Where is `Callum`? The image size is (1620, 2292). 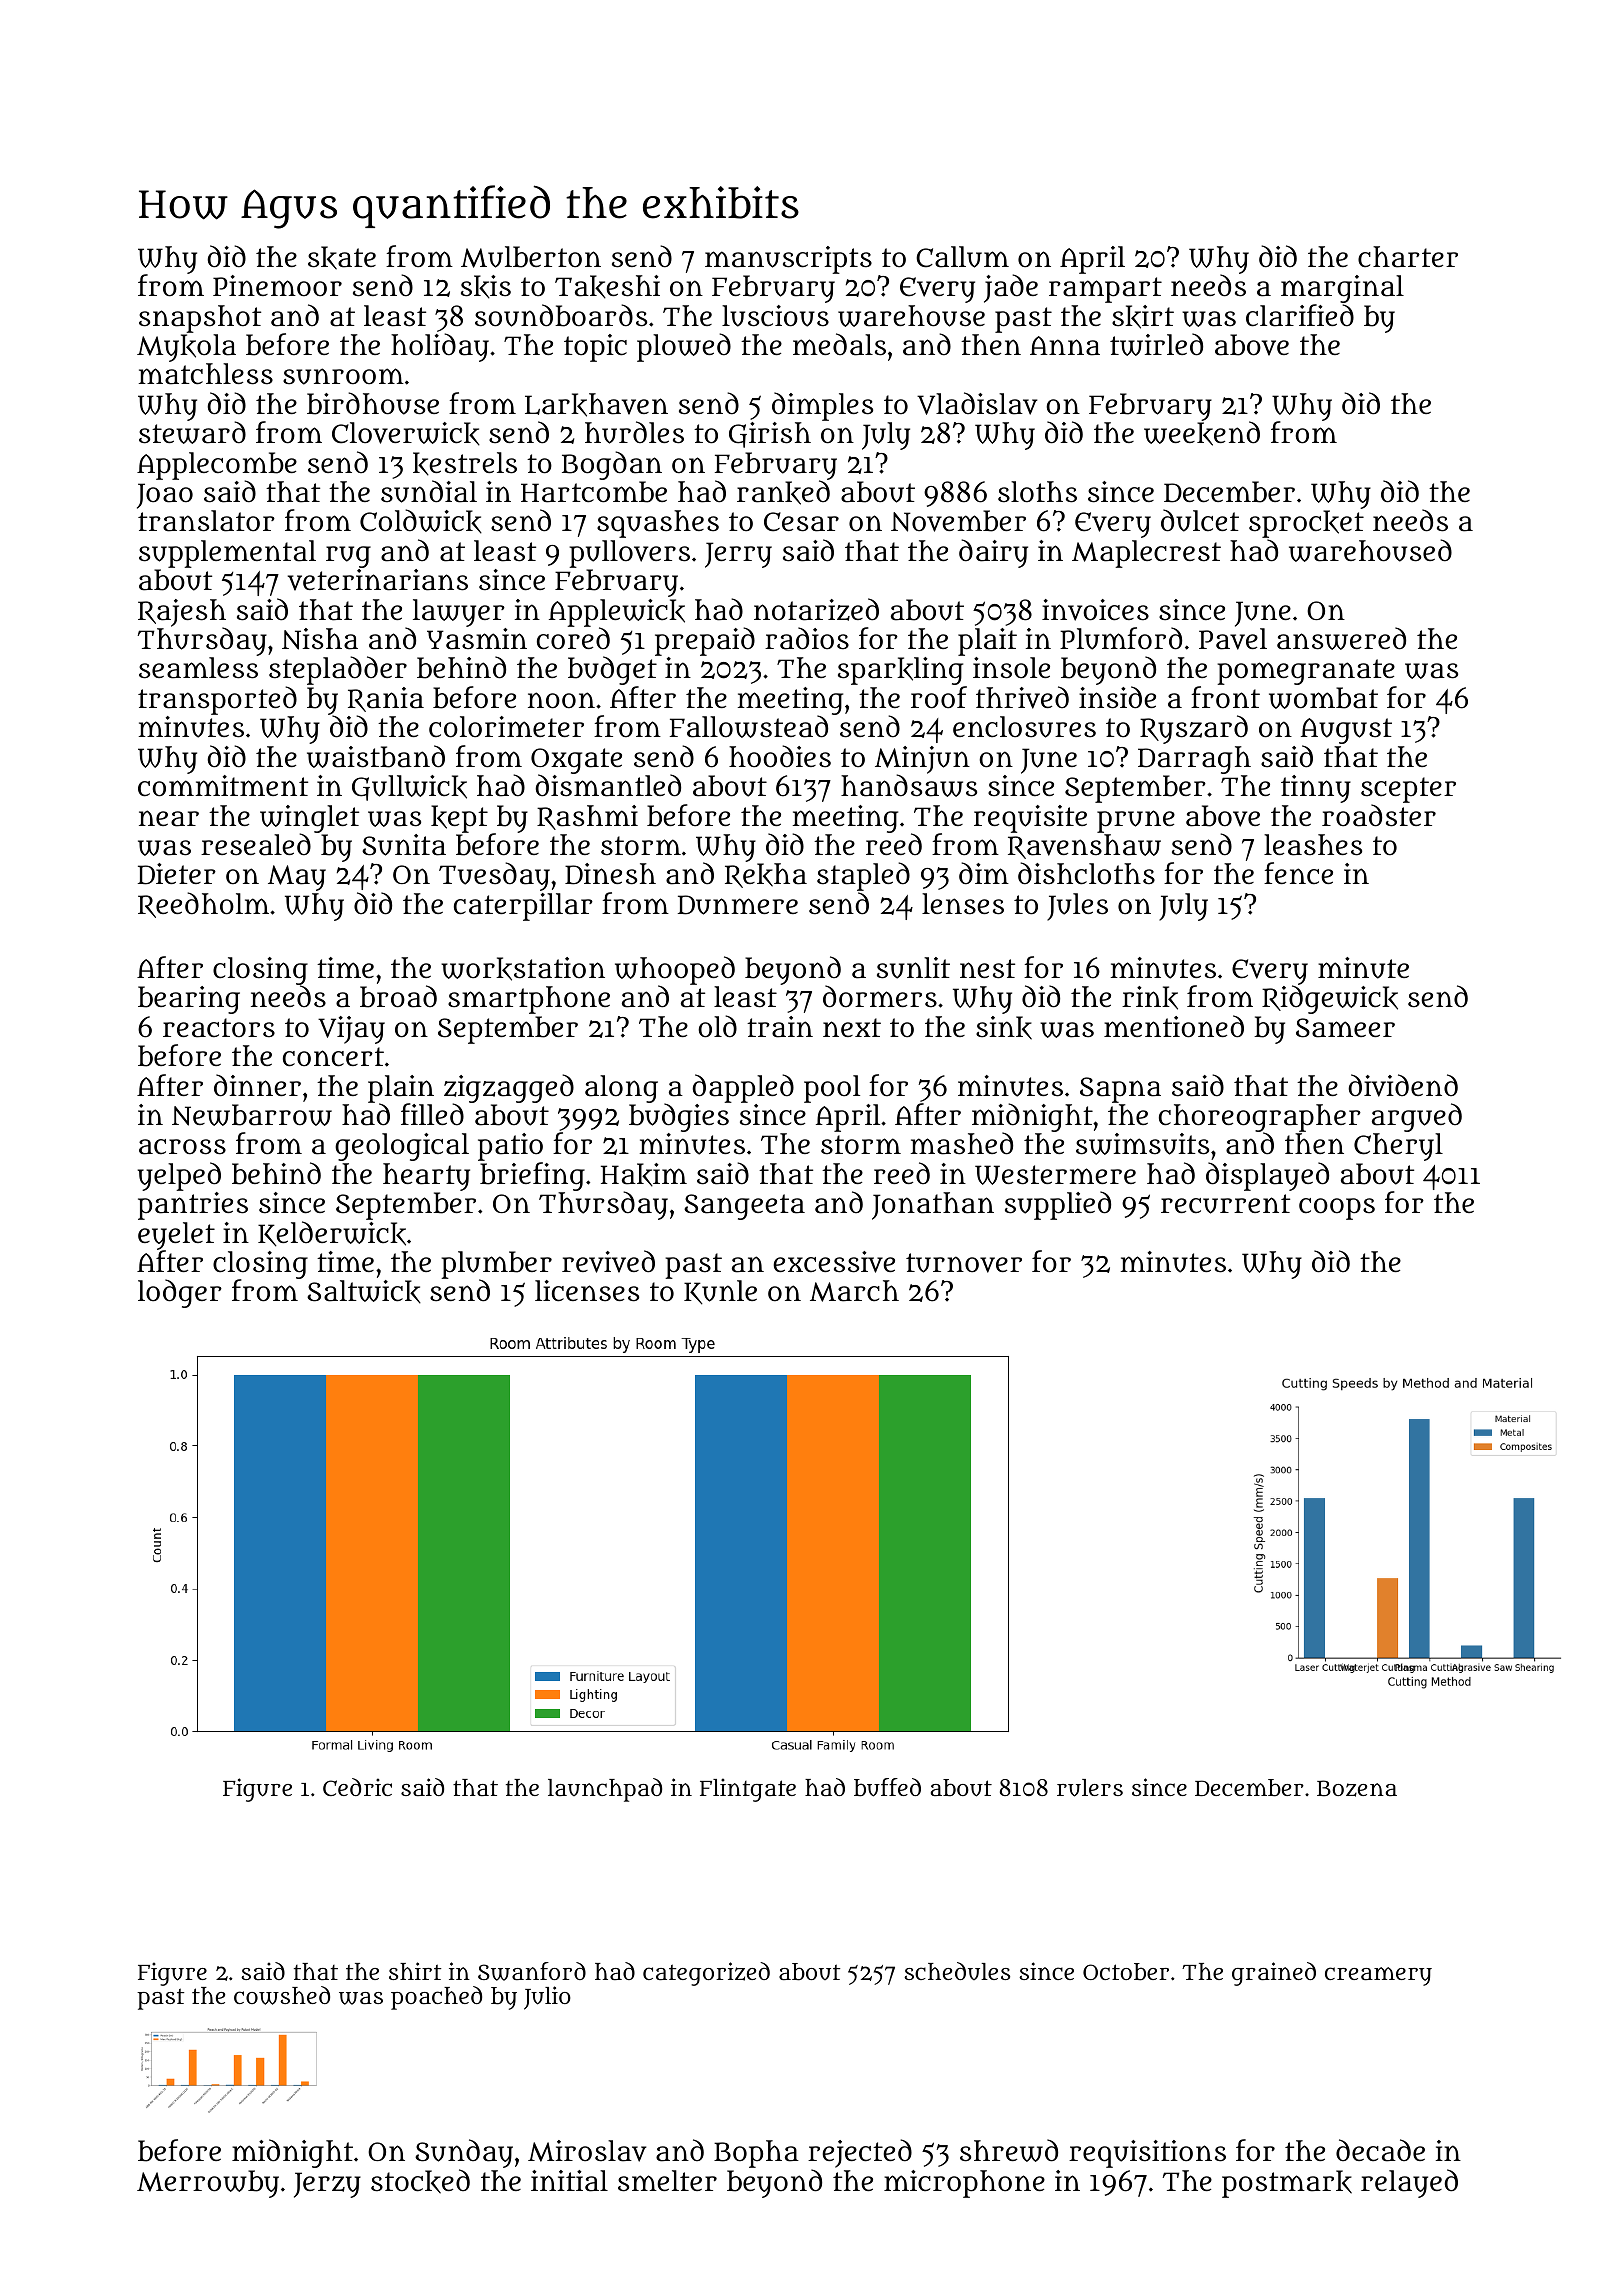 Callum is located at coordinates (962, 257).
